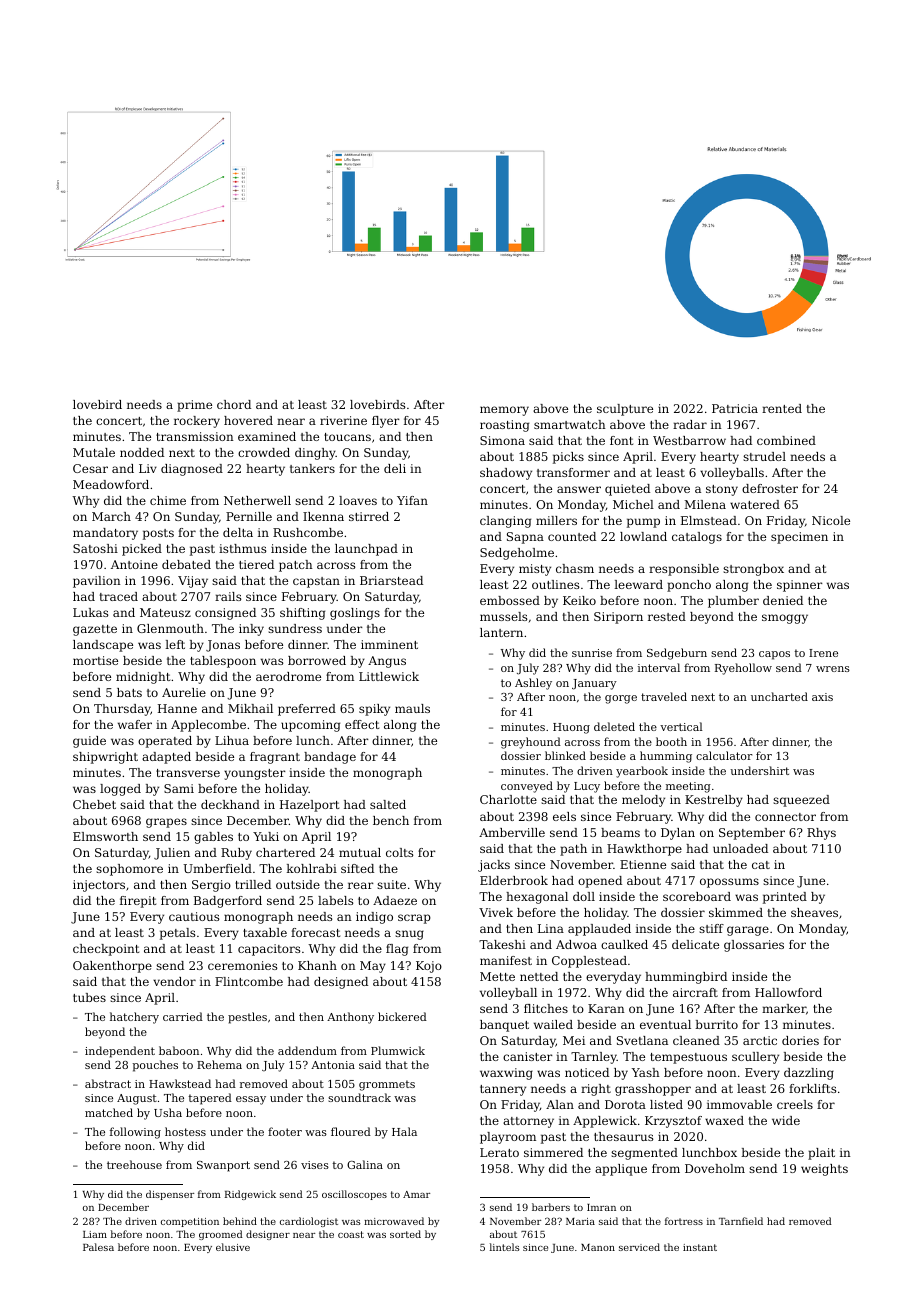 The image size is (924, 1308). I want to click on answer, so click(579, 489).
